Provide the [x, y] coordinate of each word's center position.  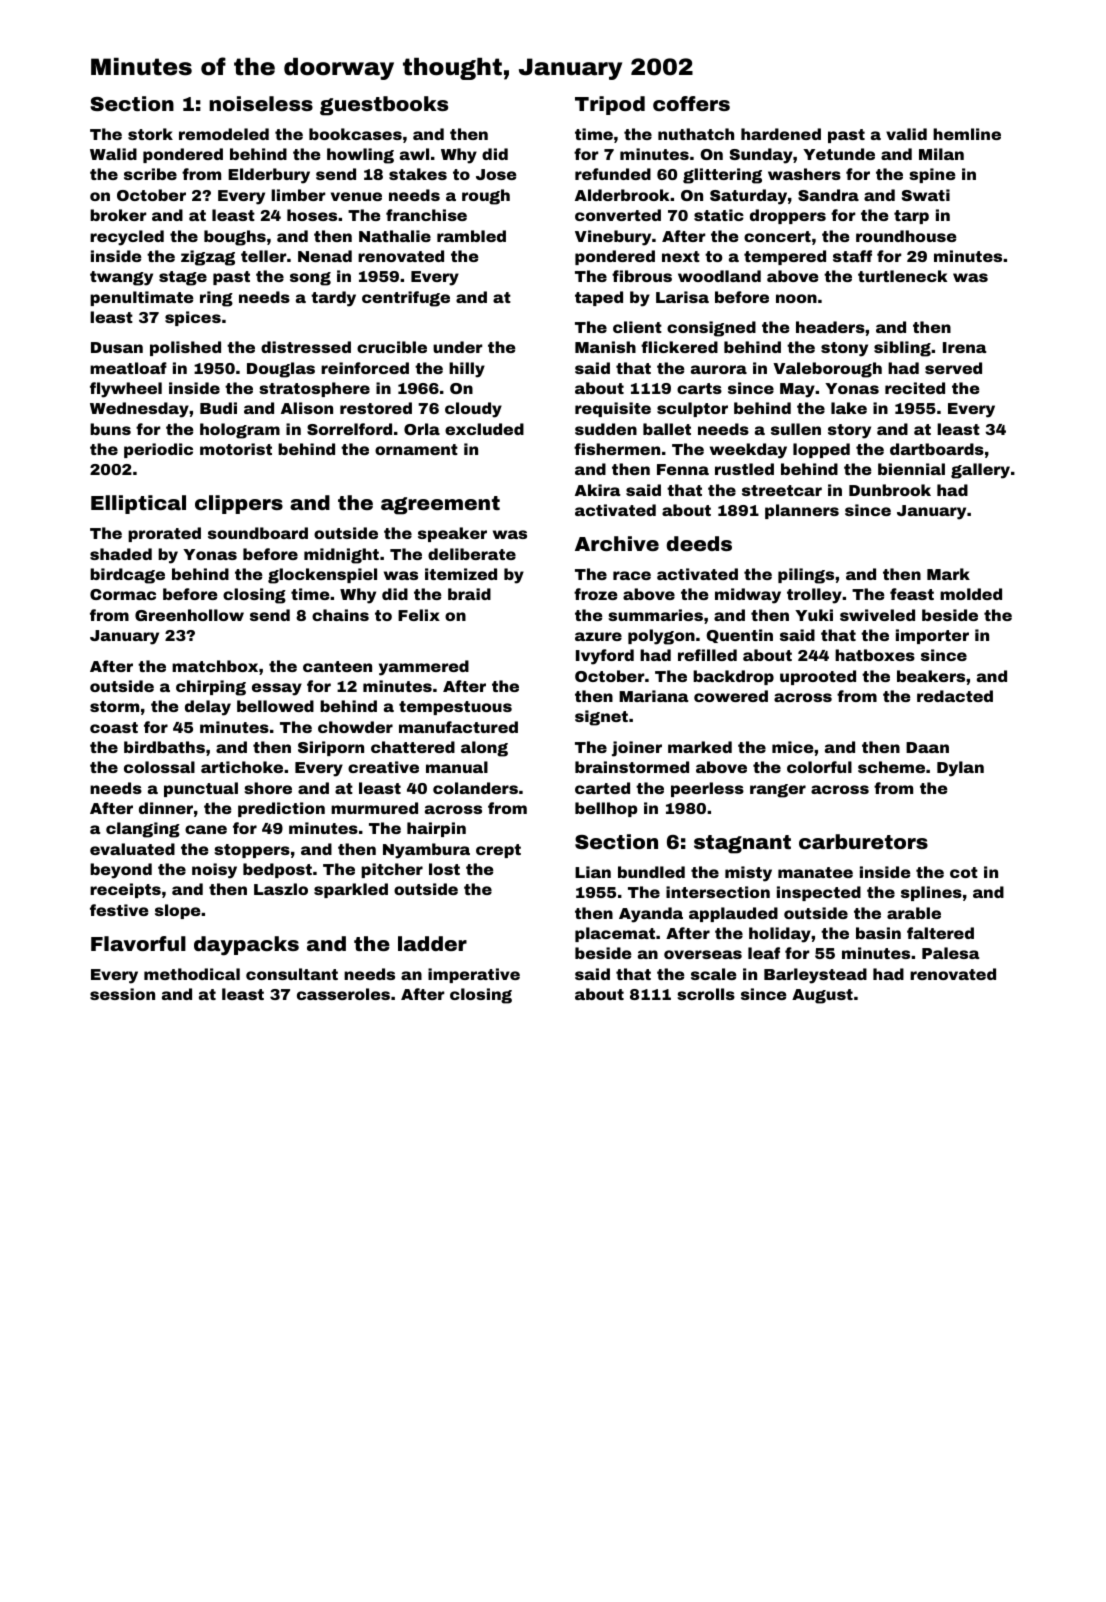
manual [457, 767]
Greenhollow [189, 615]
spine [932, 175]
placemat [615, 934]
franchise [426, 215]
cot [964, 872]
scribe [150, 174]
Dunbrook [890, 490]
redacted [955, 696]
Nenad [325, 256]
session [122, 994]
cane [206, 829]
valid [906, 134]
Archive [617, 543]
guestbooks [384, 106]
